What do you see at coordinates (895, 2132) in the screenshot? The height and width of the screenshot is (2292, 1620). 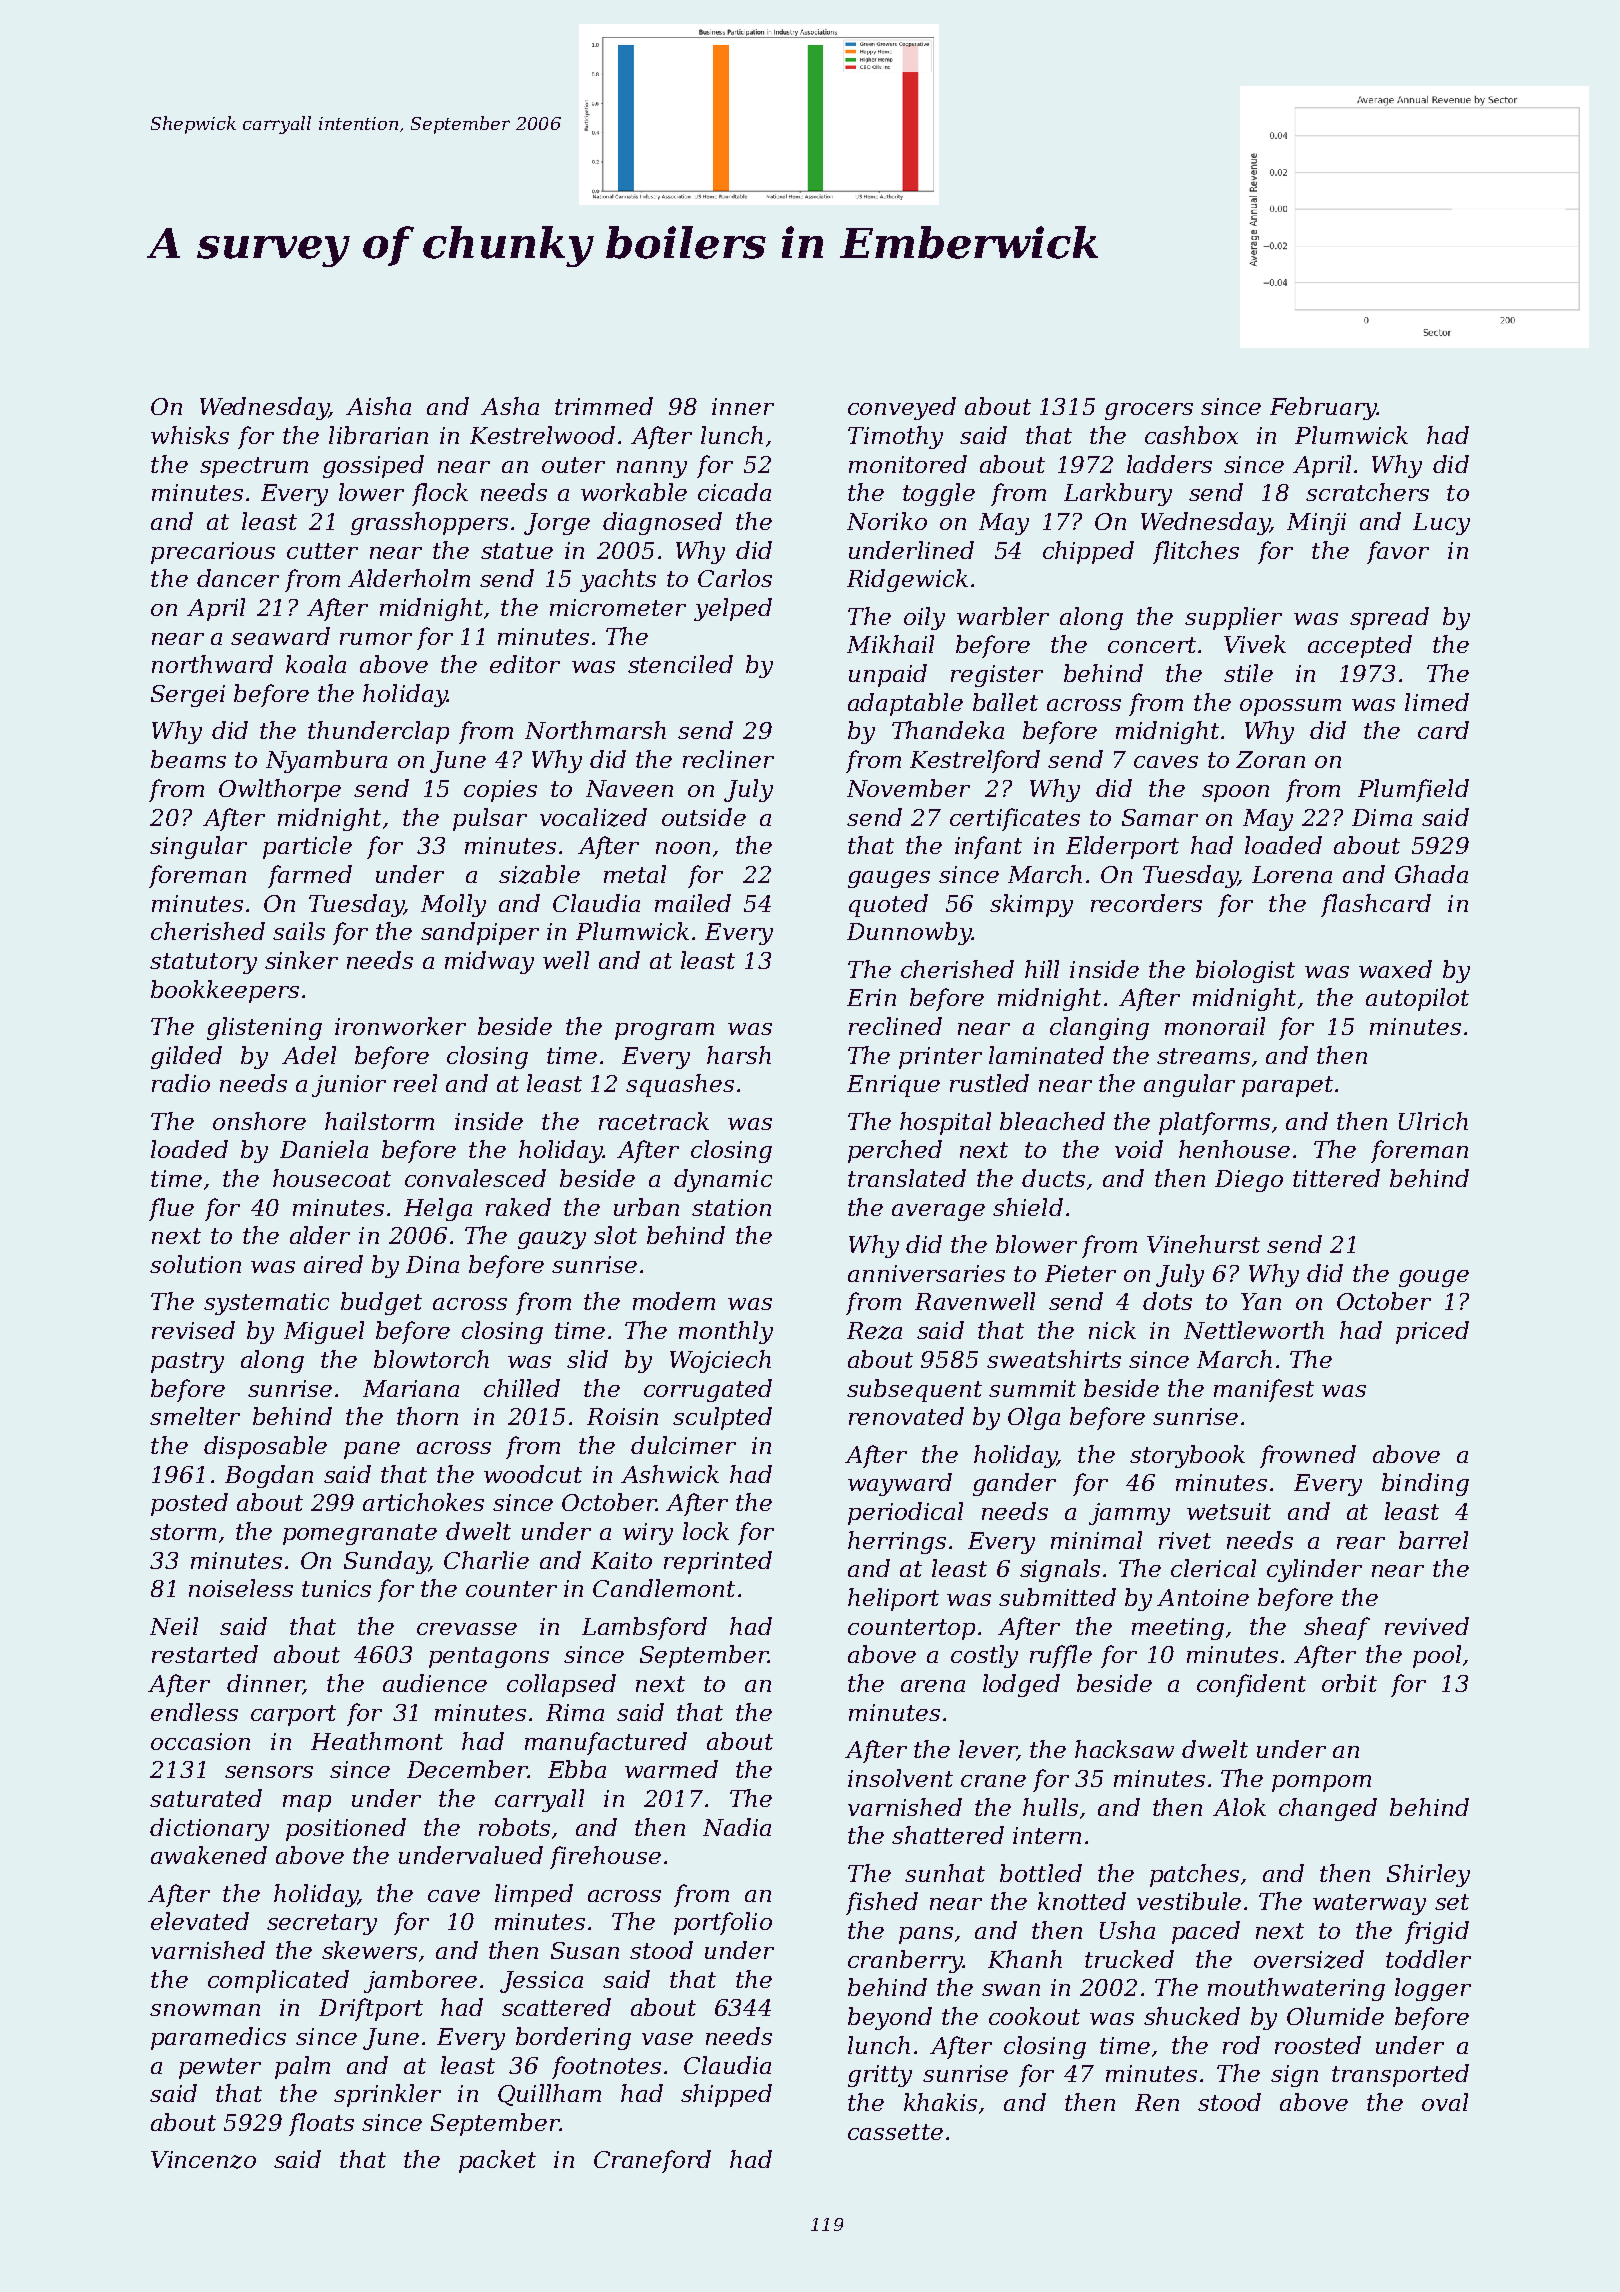 I see `cassette` at bounding box center [895, 2132].
